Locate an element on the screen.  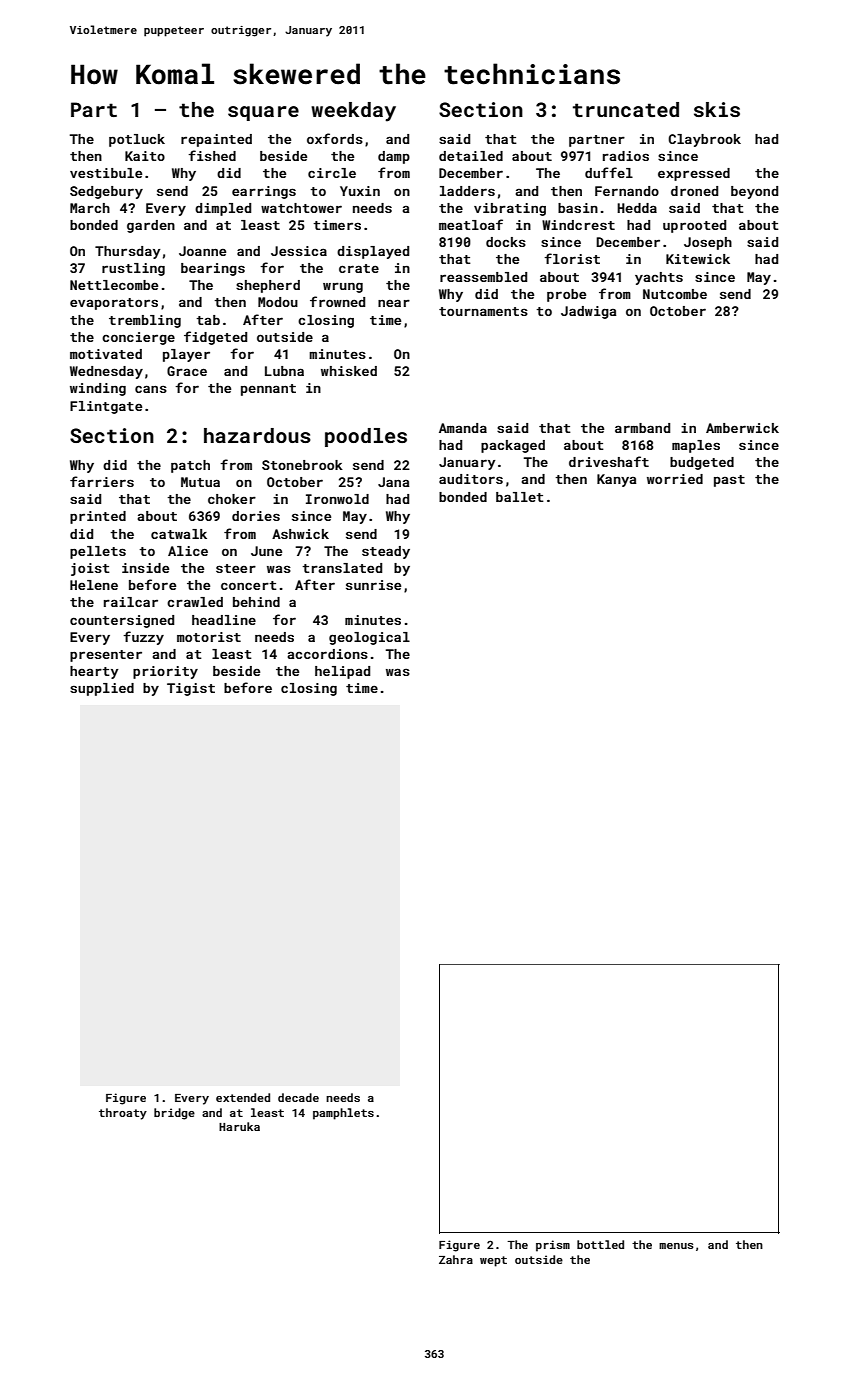
square is located at coordinates (263, 113).
